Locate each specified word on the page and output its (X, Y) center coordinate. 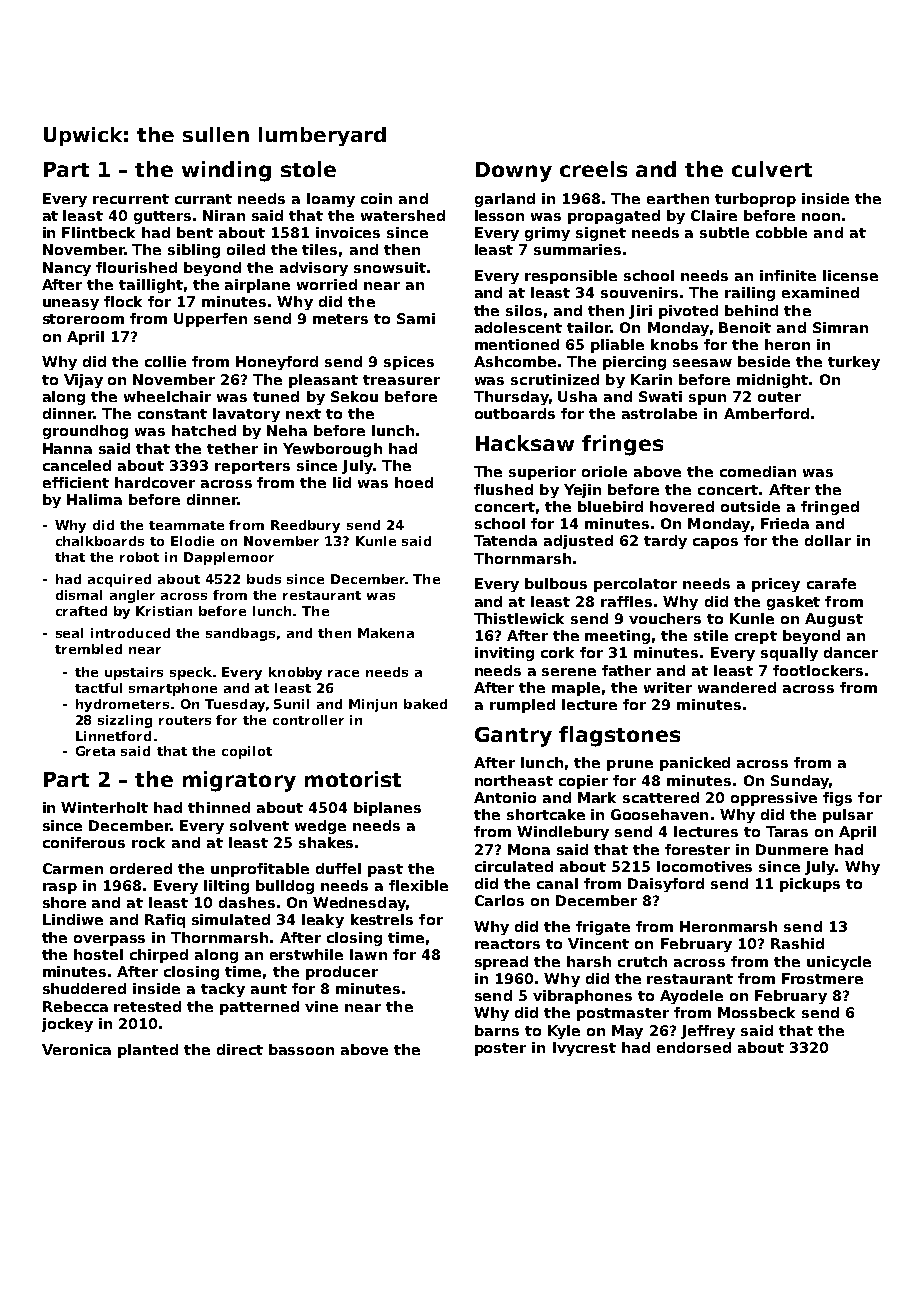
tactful (98, 688)
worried (327, 284)
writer (668, 687)
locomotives (704, 866)
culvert (772, 169)
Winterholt (104, 807)
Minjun (373, 705)
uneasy (71, 304)
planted (148, 1051)
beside (764, 361)
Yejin (582, 491)
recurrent (131, 199)
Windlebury (563, 833)
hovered (682, 506)
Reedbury (305, 526)
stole (308, 169)
